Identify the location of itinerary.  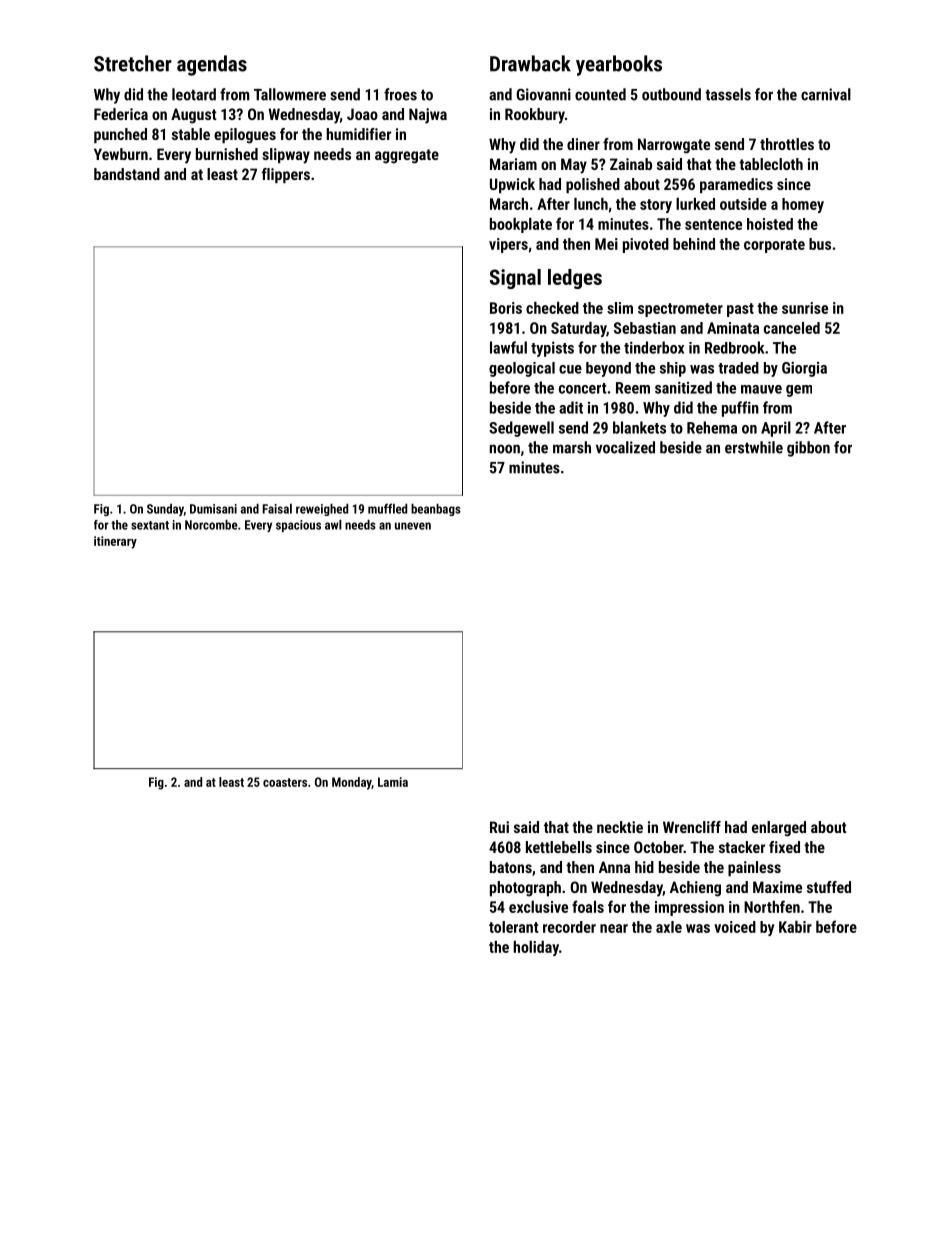
(115, 542).
